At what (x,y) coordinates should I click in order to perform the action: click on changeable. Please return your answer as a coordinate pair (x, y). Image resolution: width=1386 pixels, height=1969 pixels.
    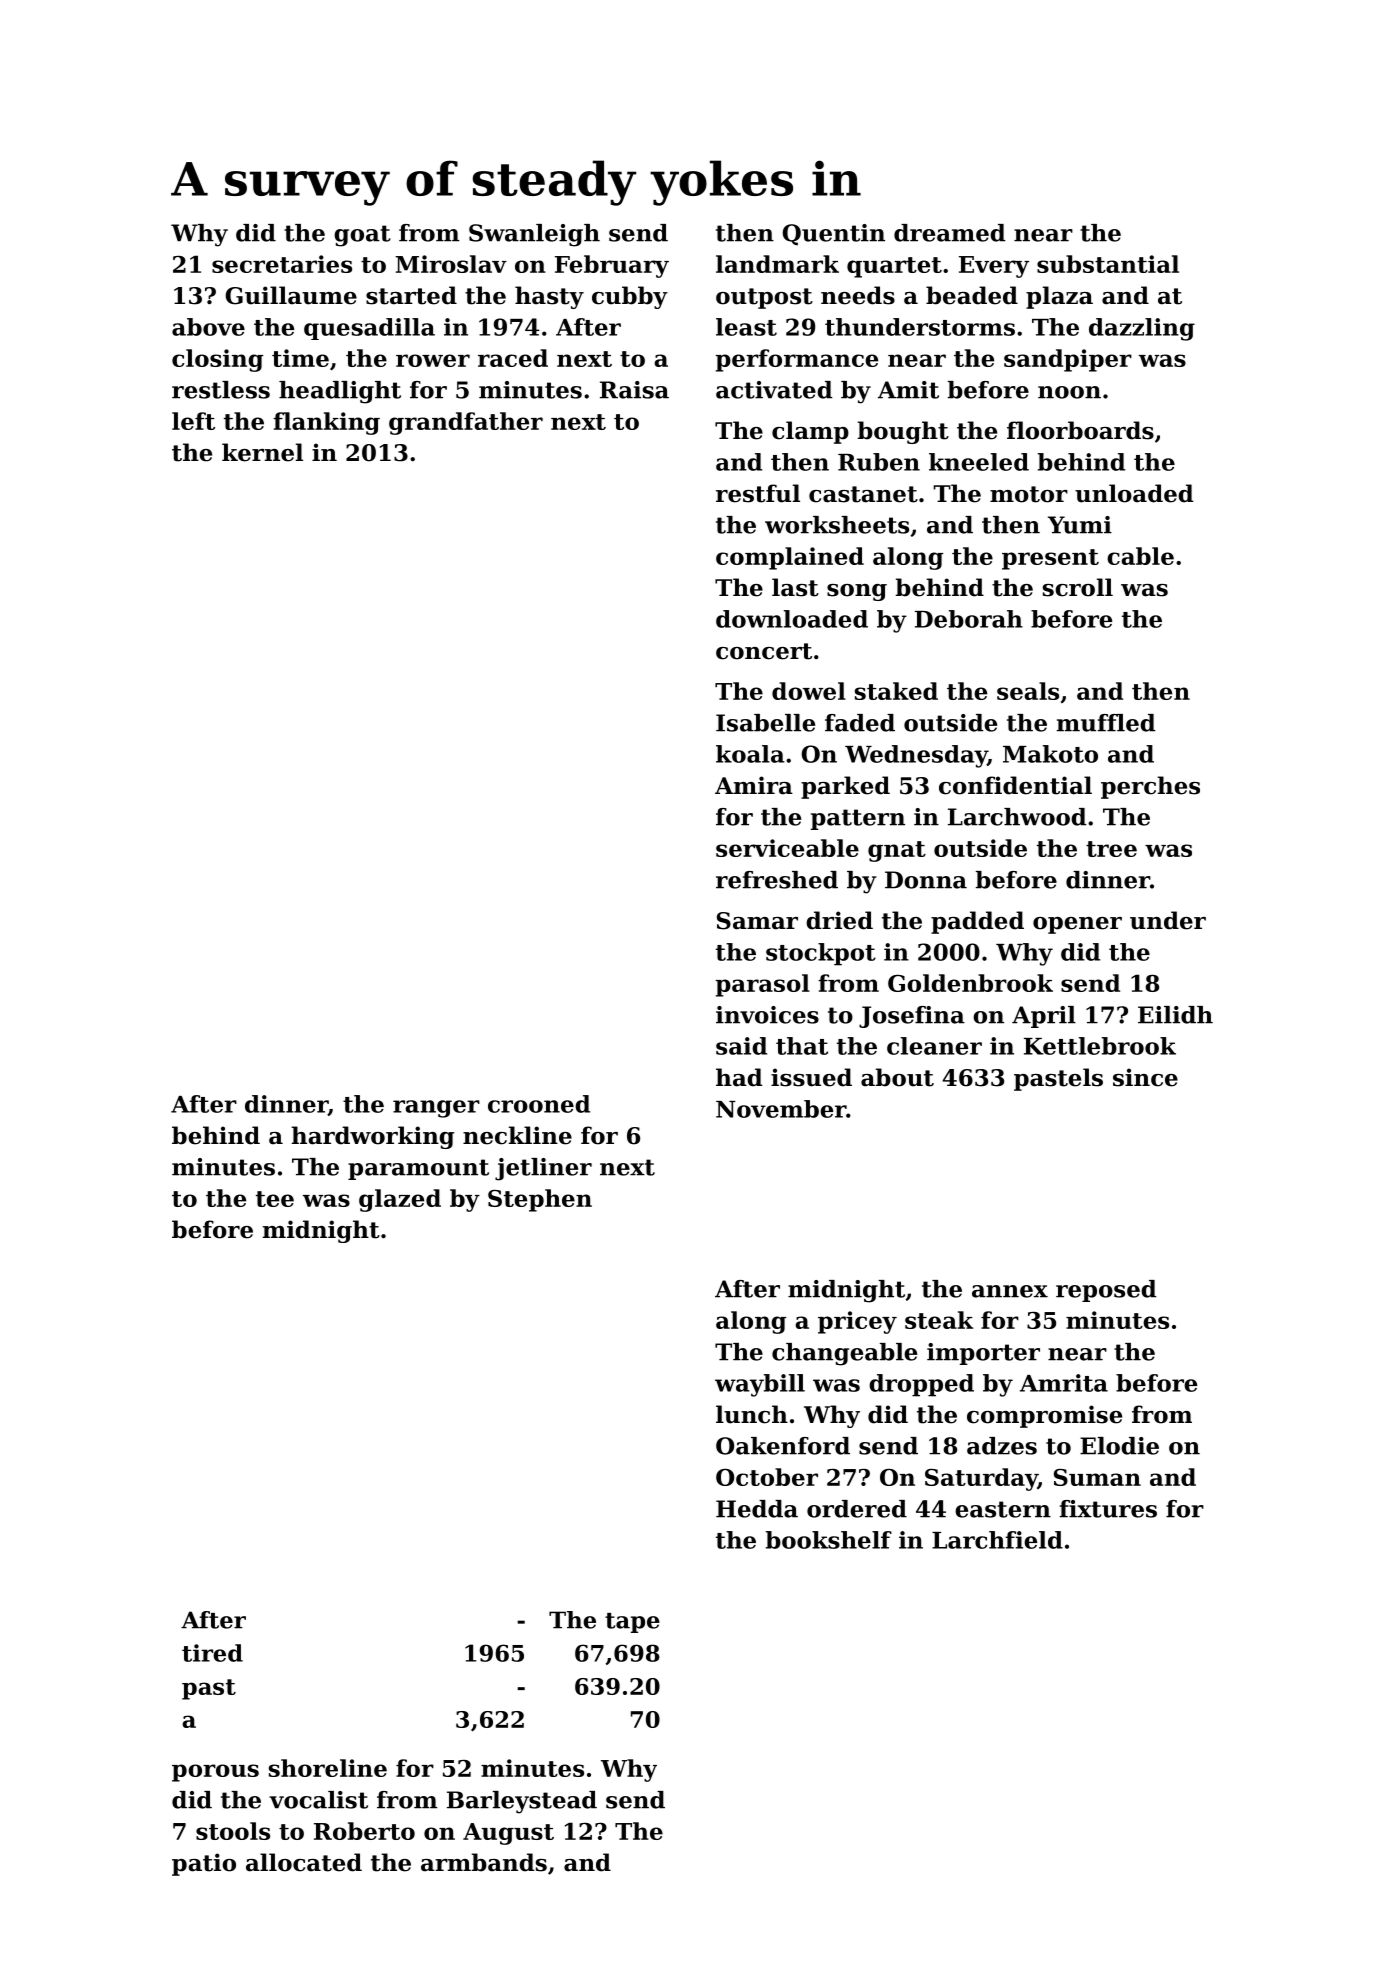
    Looking at the image, I should click on (844, 1354).
